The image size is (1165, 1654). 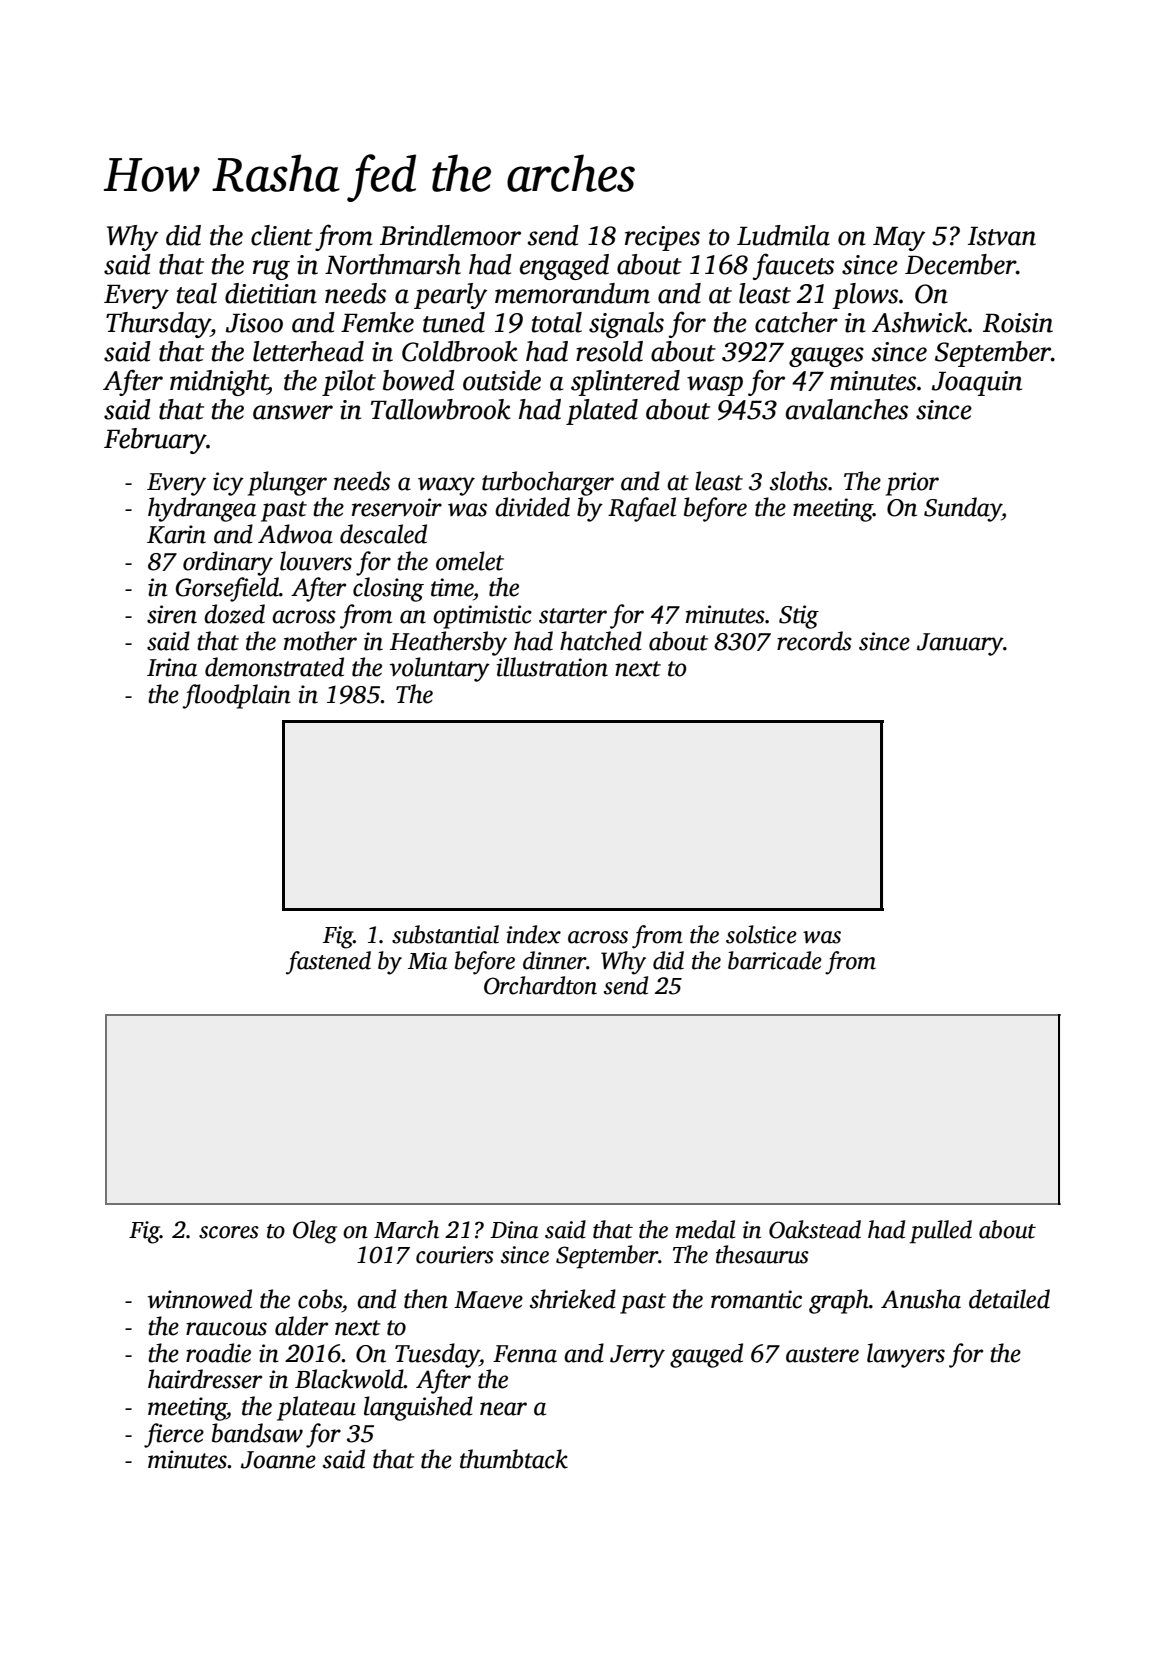 I want to click on gauged, so click(x=706, y=1355).
